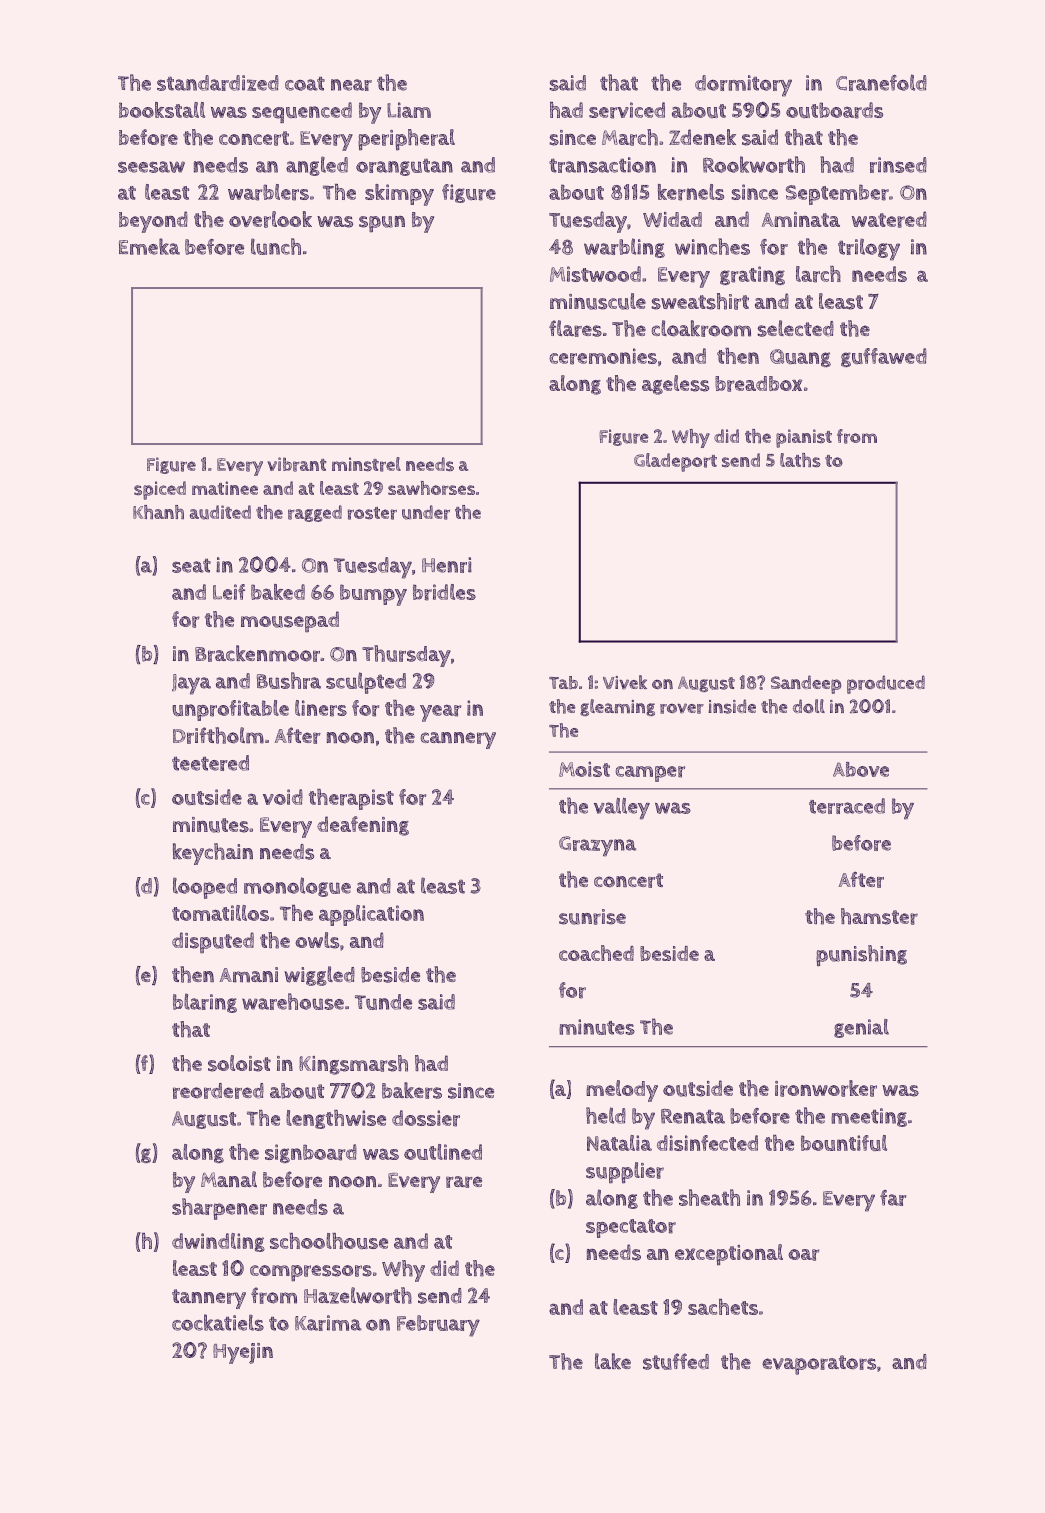  What do you see at coordinates (575, 328) in the screenshot?
I see `flares` at bounding box center [575, 328].
